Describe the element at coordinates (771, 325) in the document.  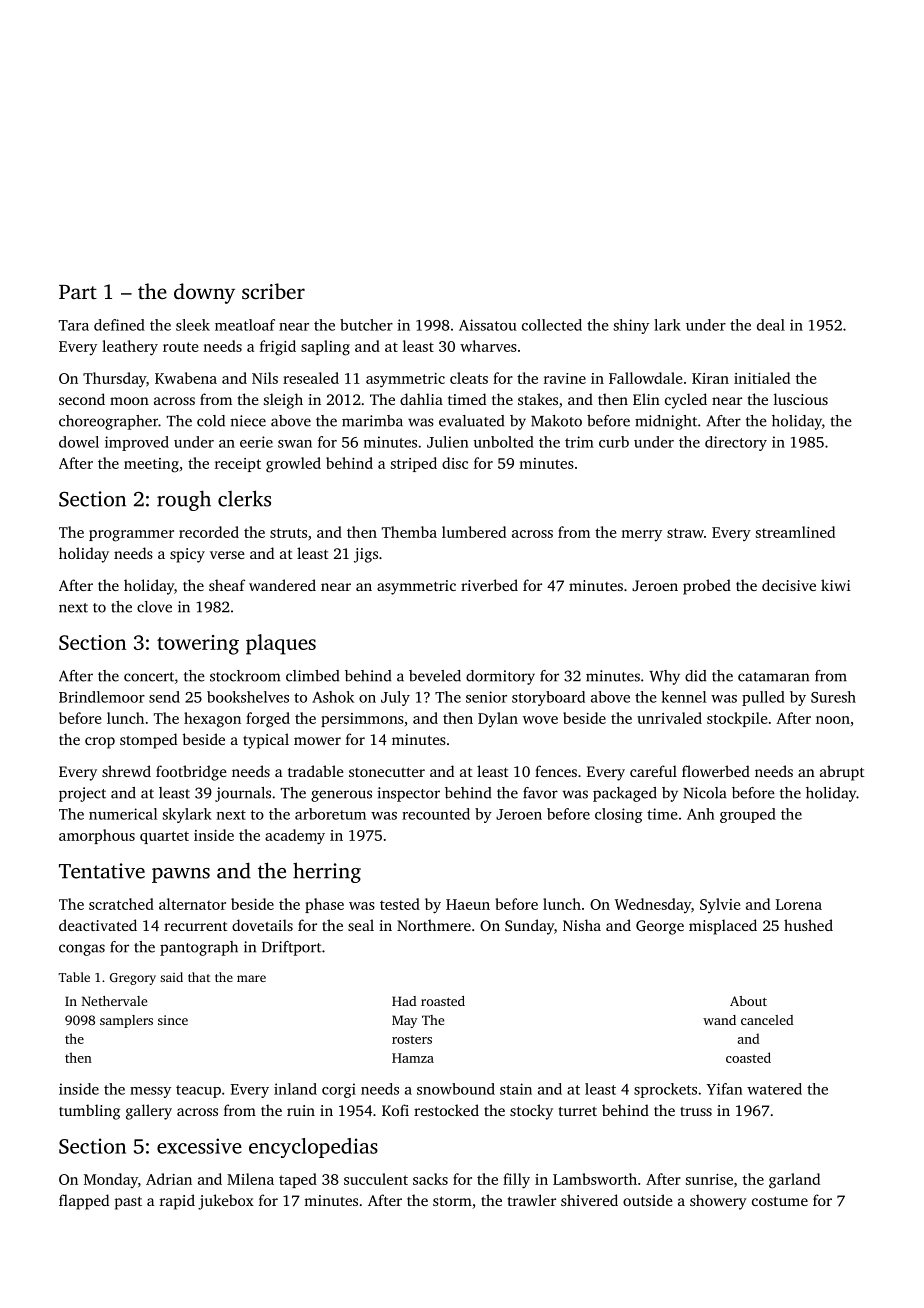
I see `deal` at that location.
